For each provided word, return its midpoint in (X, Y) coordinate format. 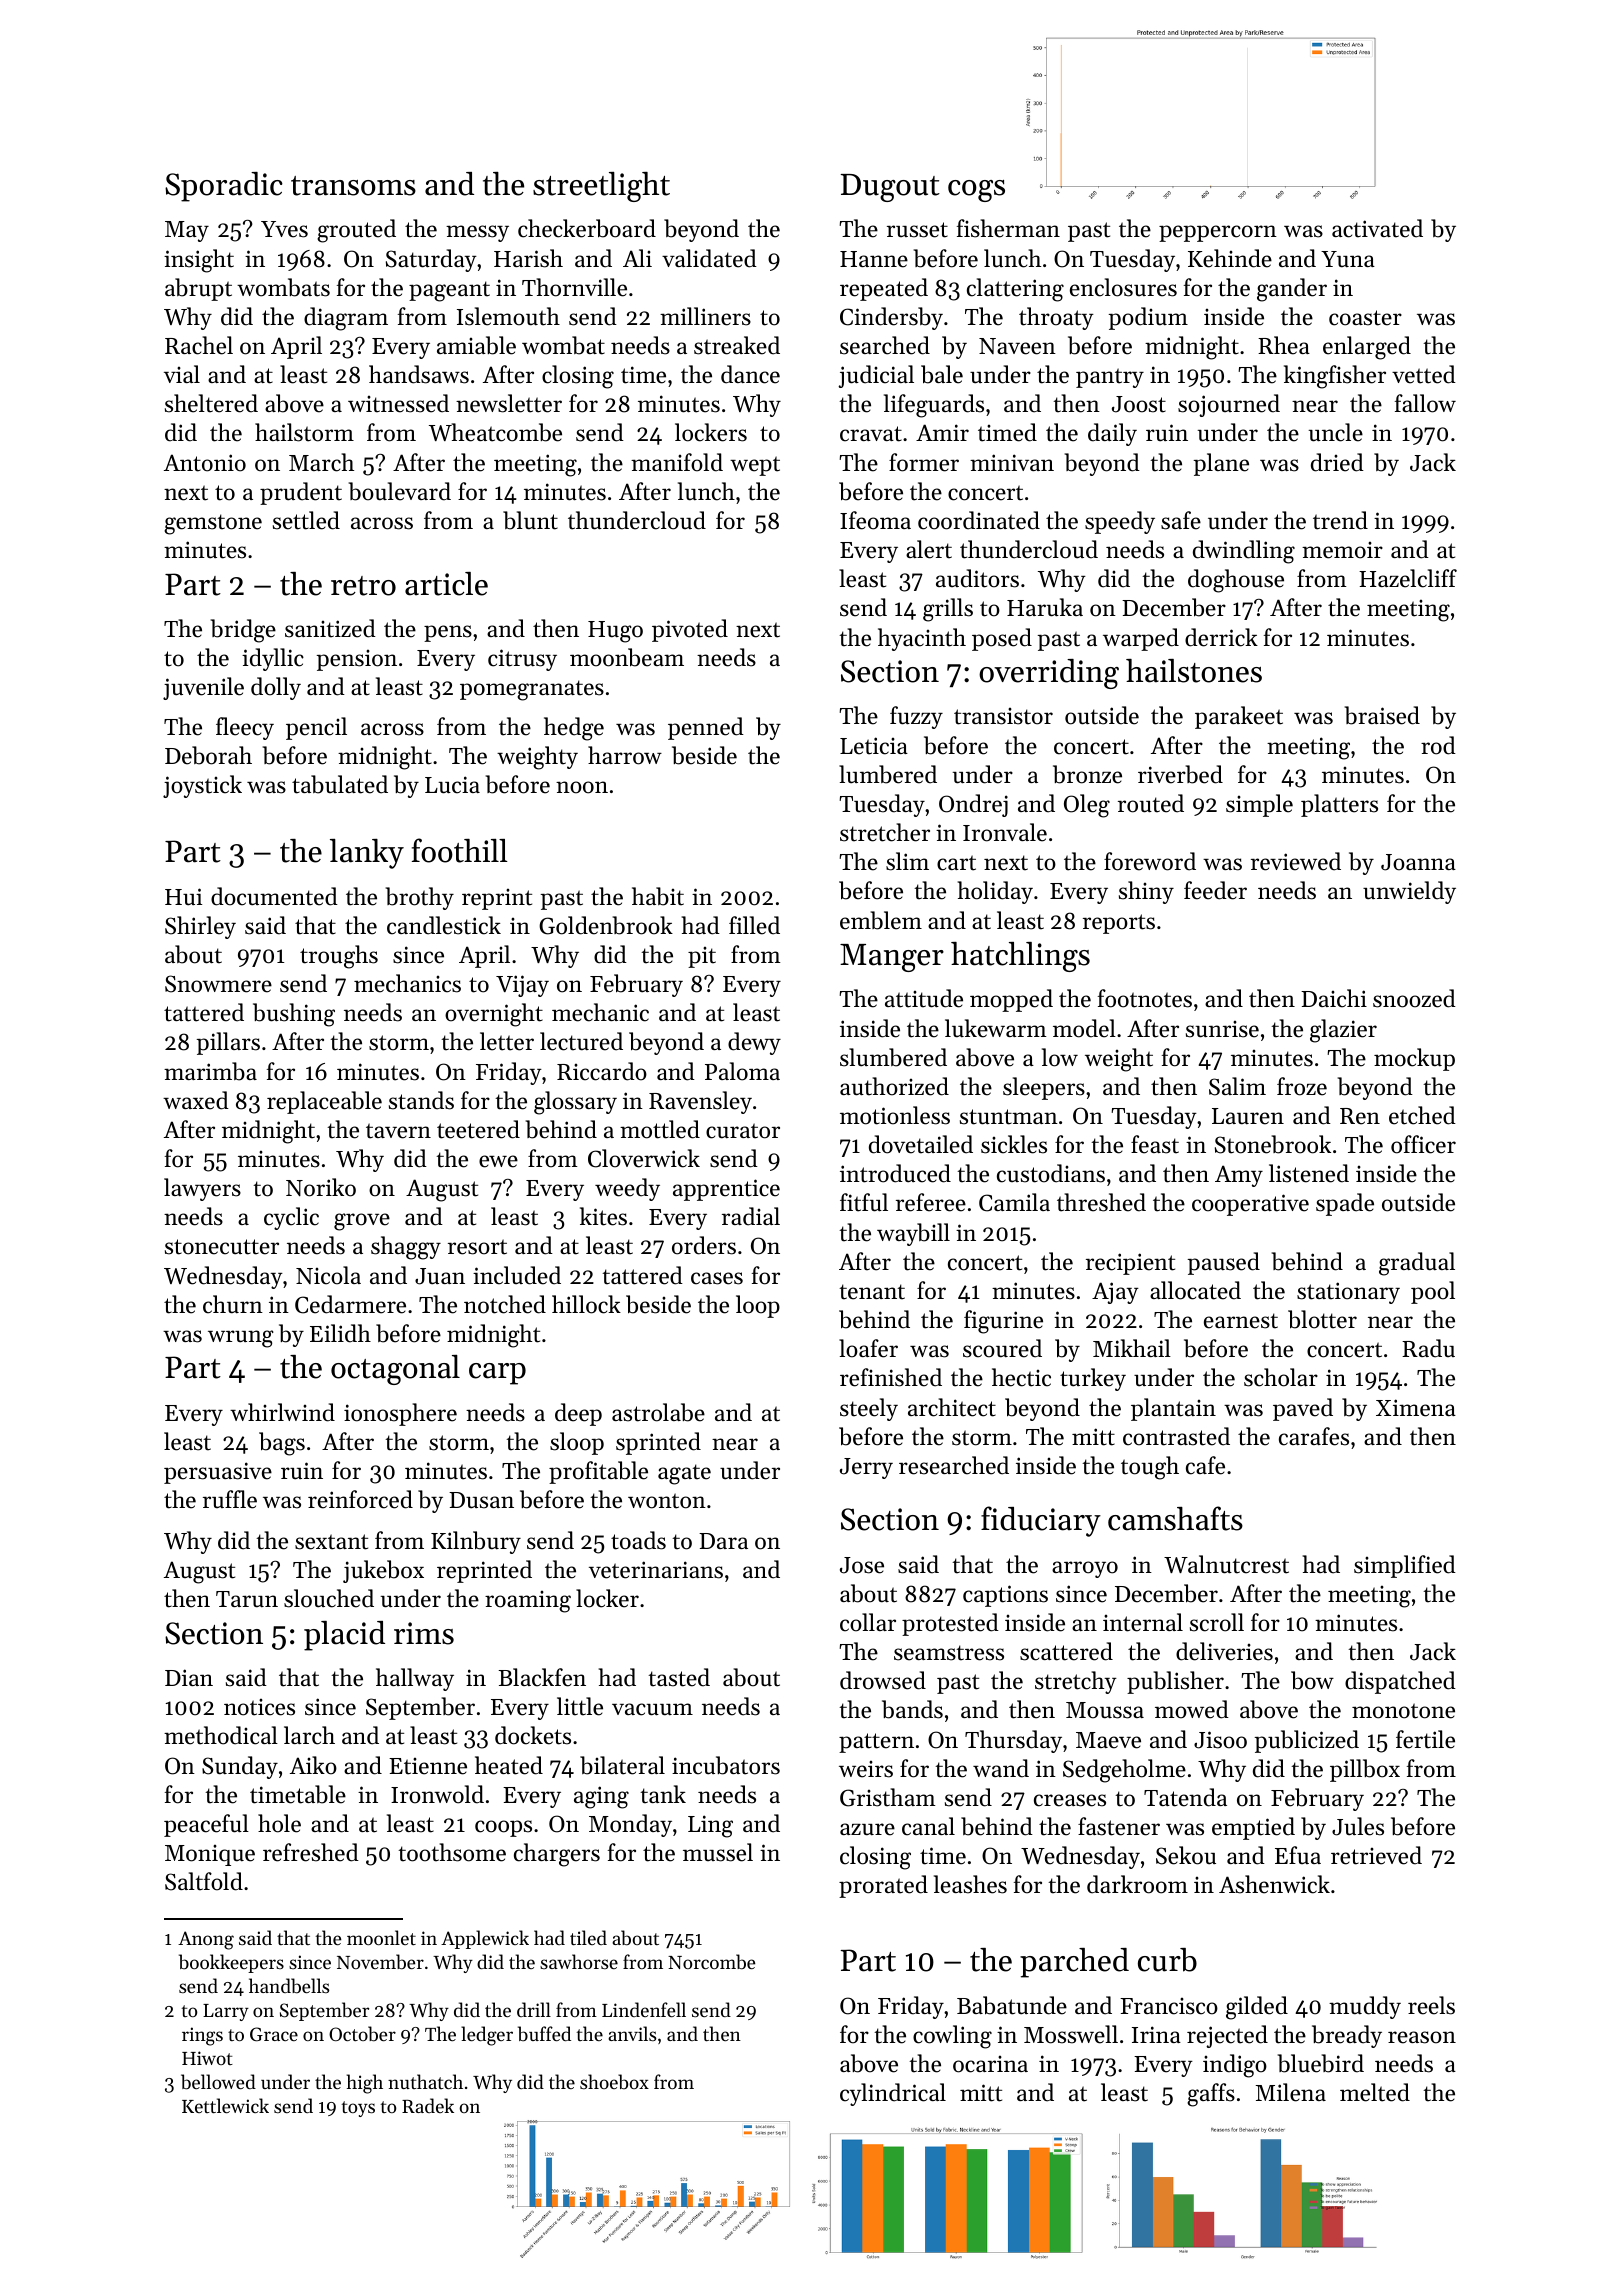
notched (505, 1304)
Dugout (890, 188)
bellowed (218, 2082)
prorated (883, 1886)
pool (1433, 1292)
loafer (868, 1348)
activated (1377, 228)
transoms (353, 186)
